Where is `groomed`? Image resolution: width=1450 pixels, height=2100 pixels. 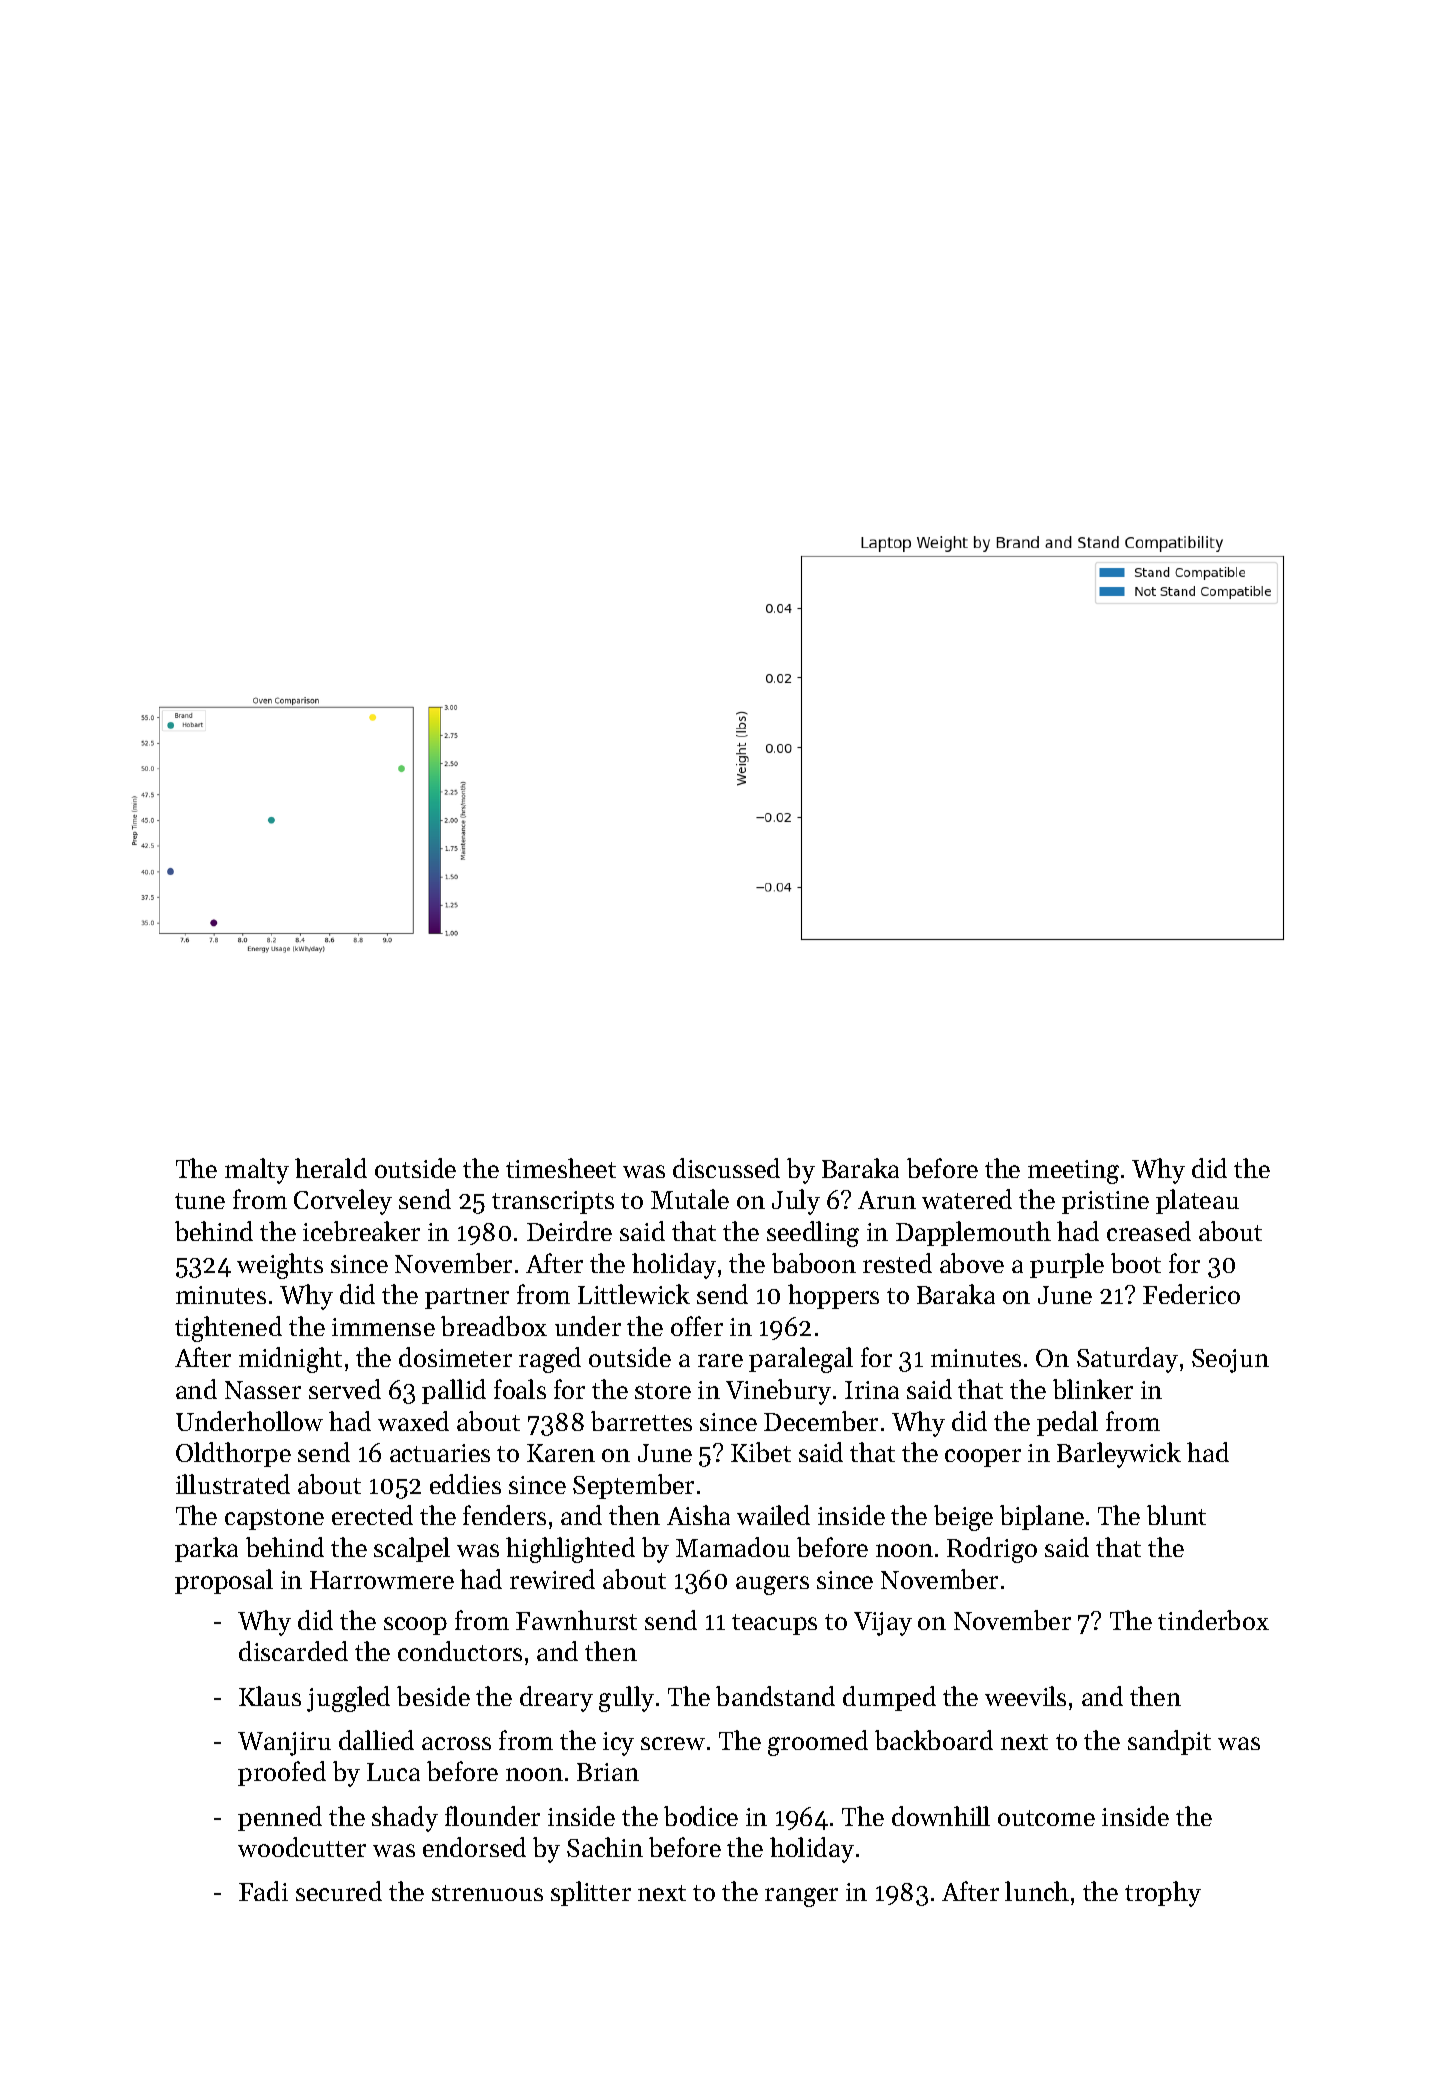 groomed is located at coordinates (818, 1743).
